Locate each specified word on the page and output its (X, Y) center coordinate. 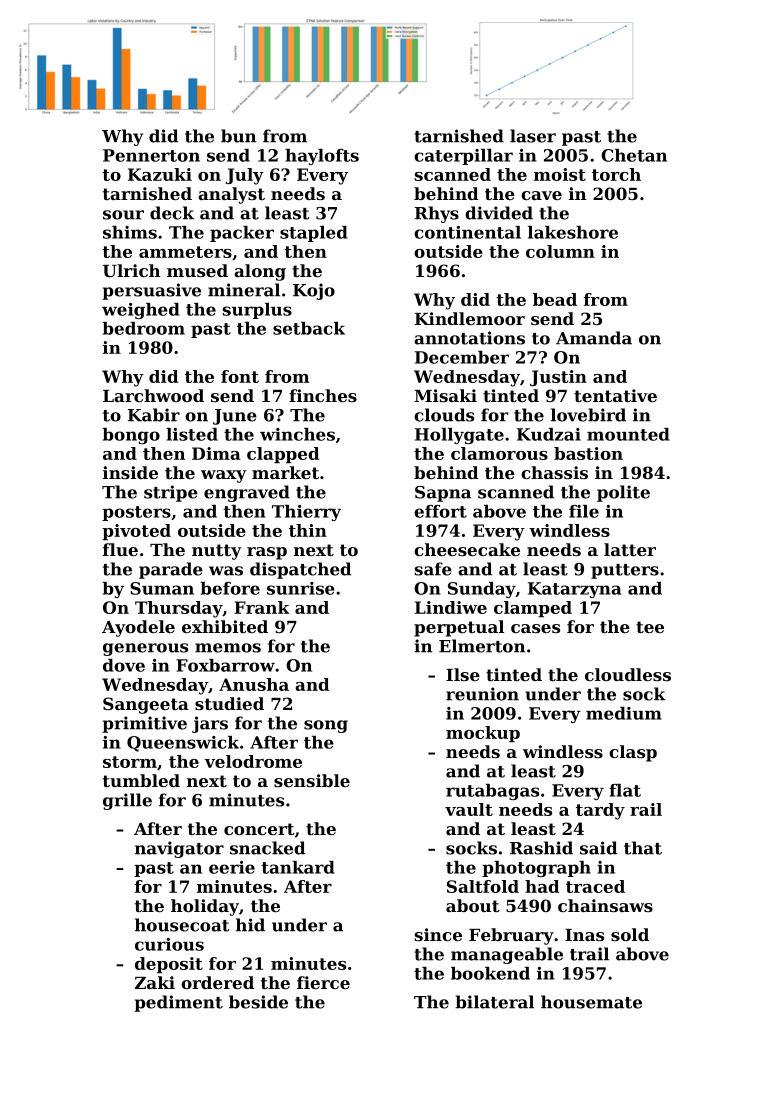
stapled (314, 234)
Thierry (306, 513)
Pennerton (151, 155)
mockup (483, 734)
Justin (558, 378)
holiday (205, 907)
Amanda (594, 338)
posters (136, 513)
